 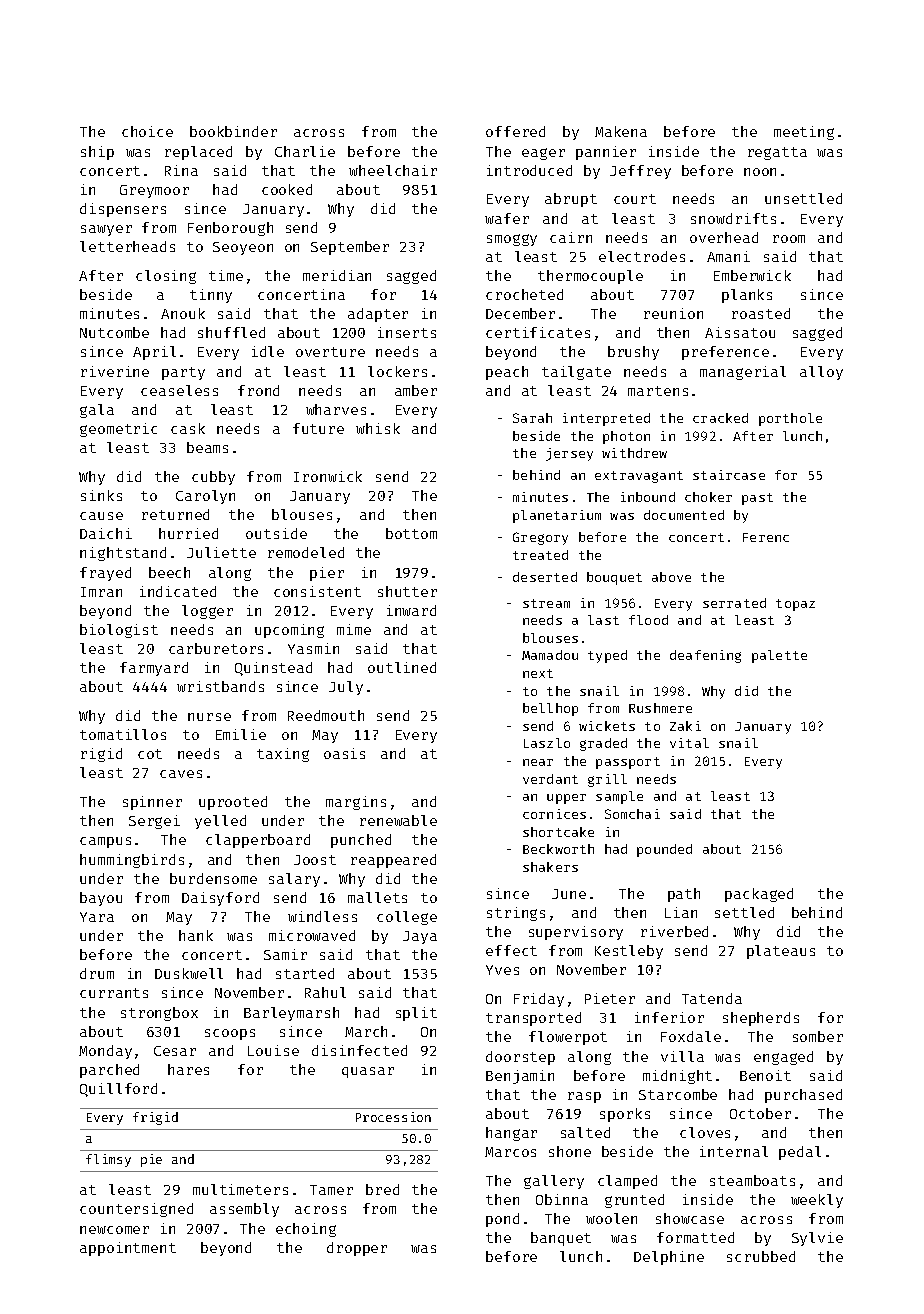 What do you see at coordinates (233, 131) in the screenshot?
I see `bookbinder` at bounding box center [233, 131].
